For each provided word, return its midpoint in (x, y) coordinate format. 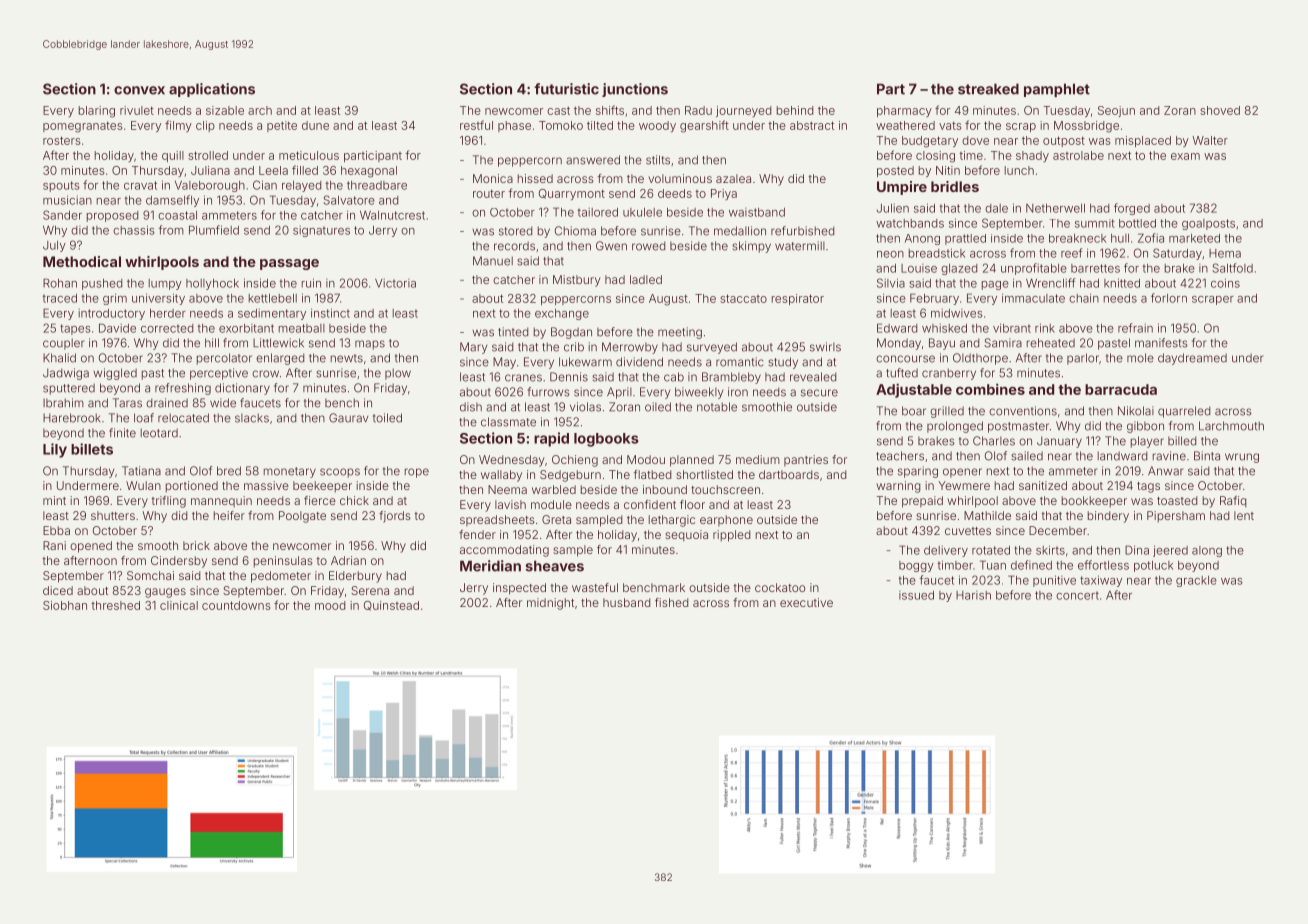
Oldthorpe (980, 359)
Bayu (942, 344)
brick (196, 545)
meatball (302, 328)
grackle (1196, 581)
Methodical (82, 261)
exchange (562, 314)
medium (758, 459)
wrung (1242, 458)
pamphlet (1057, 90)
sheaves (554, 566)
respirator (798, 299)
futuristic (566, 89)
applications (212, 90)
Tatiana (141, 471)
